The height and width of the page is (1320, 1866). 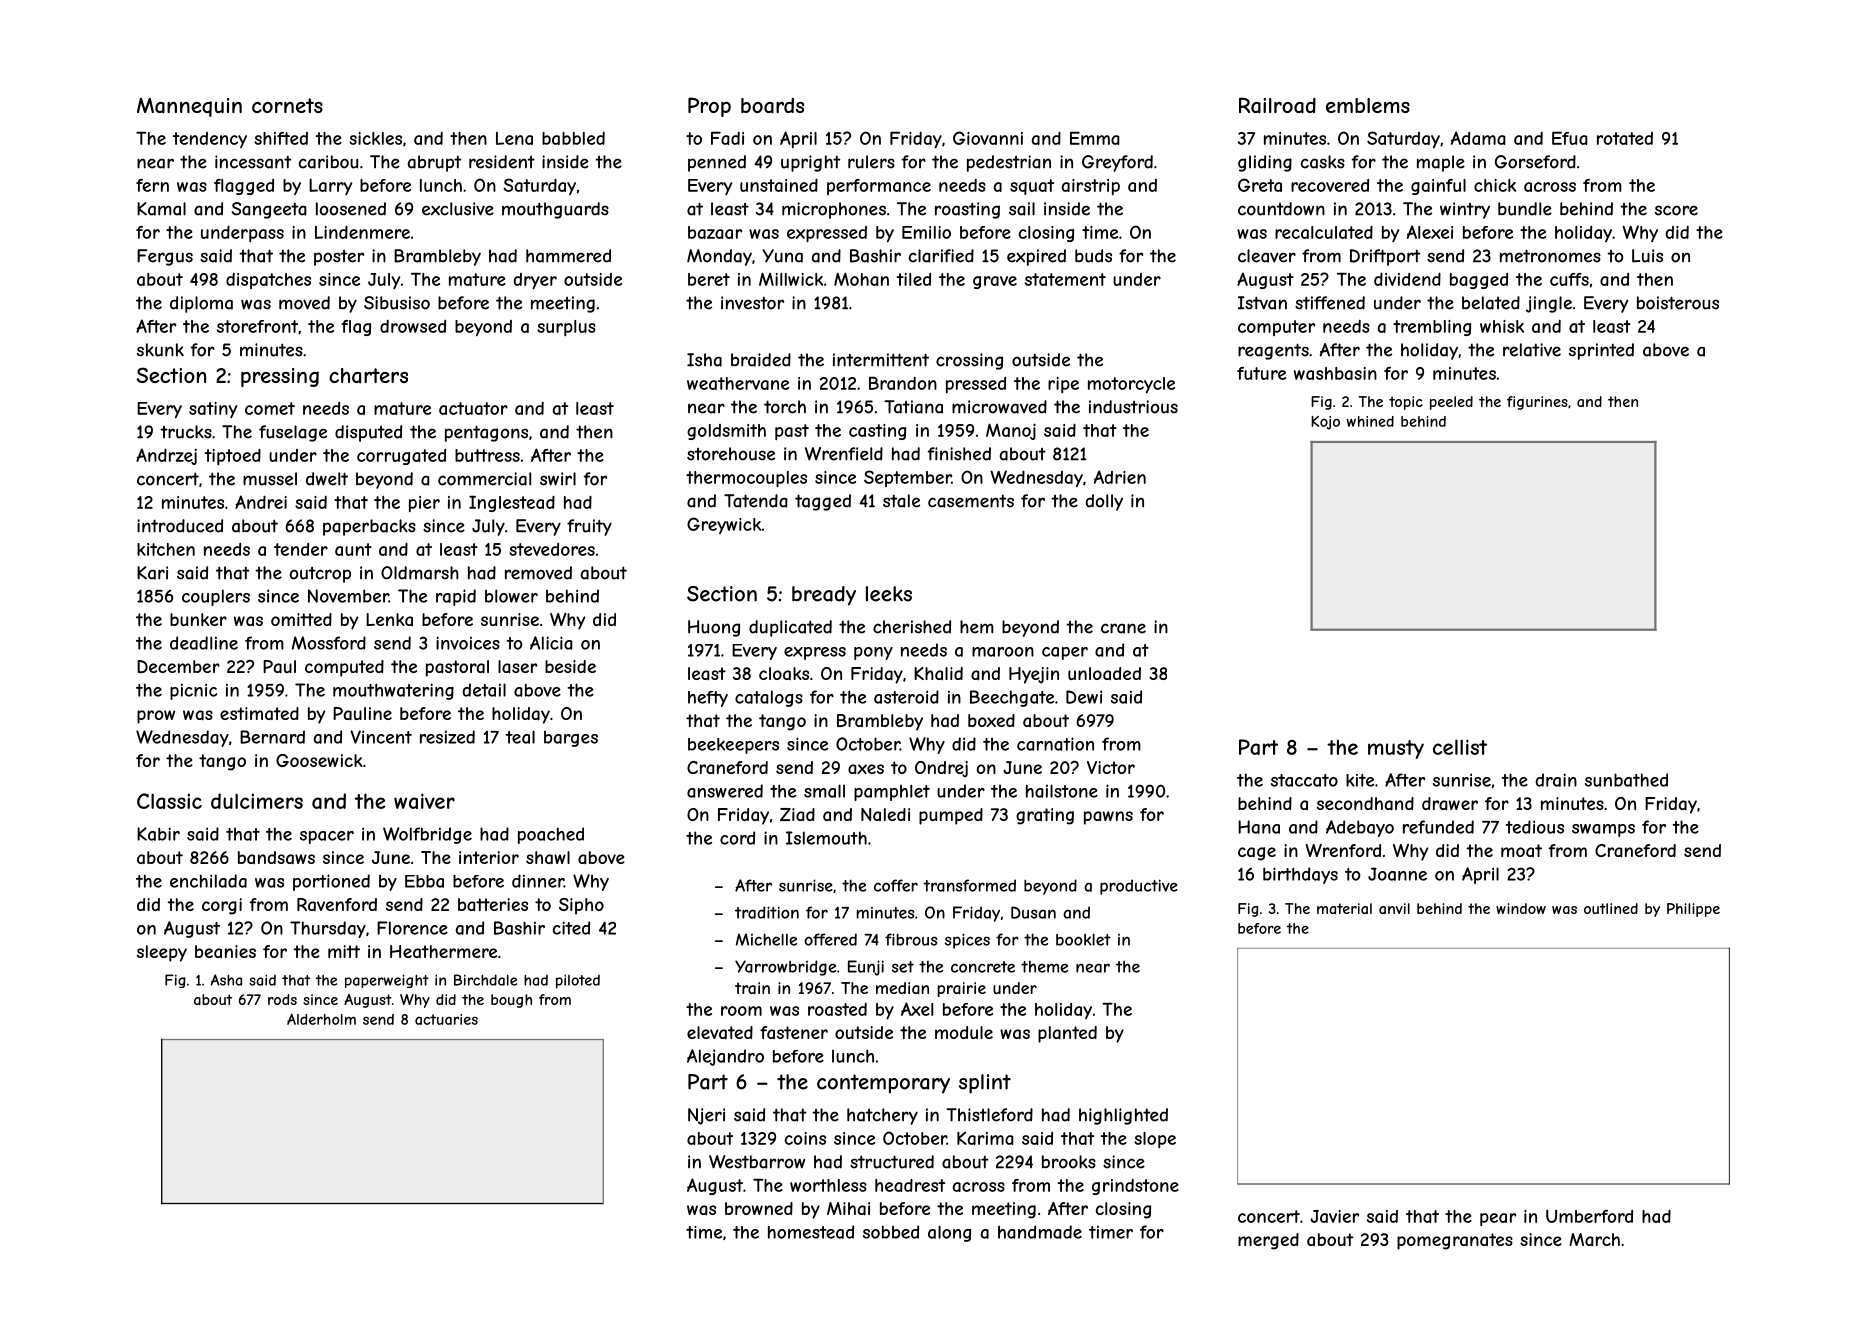 I want to click on teal, so click(x=520, y=737).
